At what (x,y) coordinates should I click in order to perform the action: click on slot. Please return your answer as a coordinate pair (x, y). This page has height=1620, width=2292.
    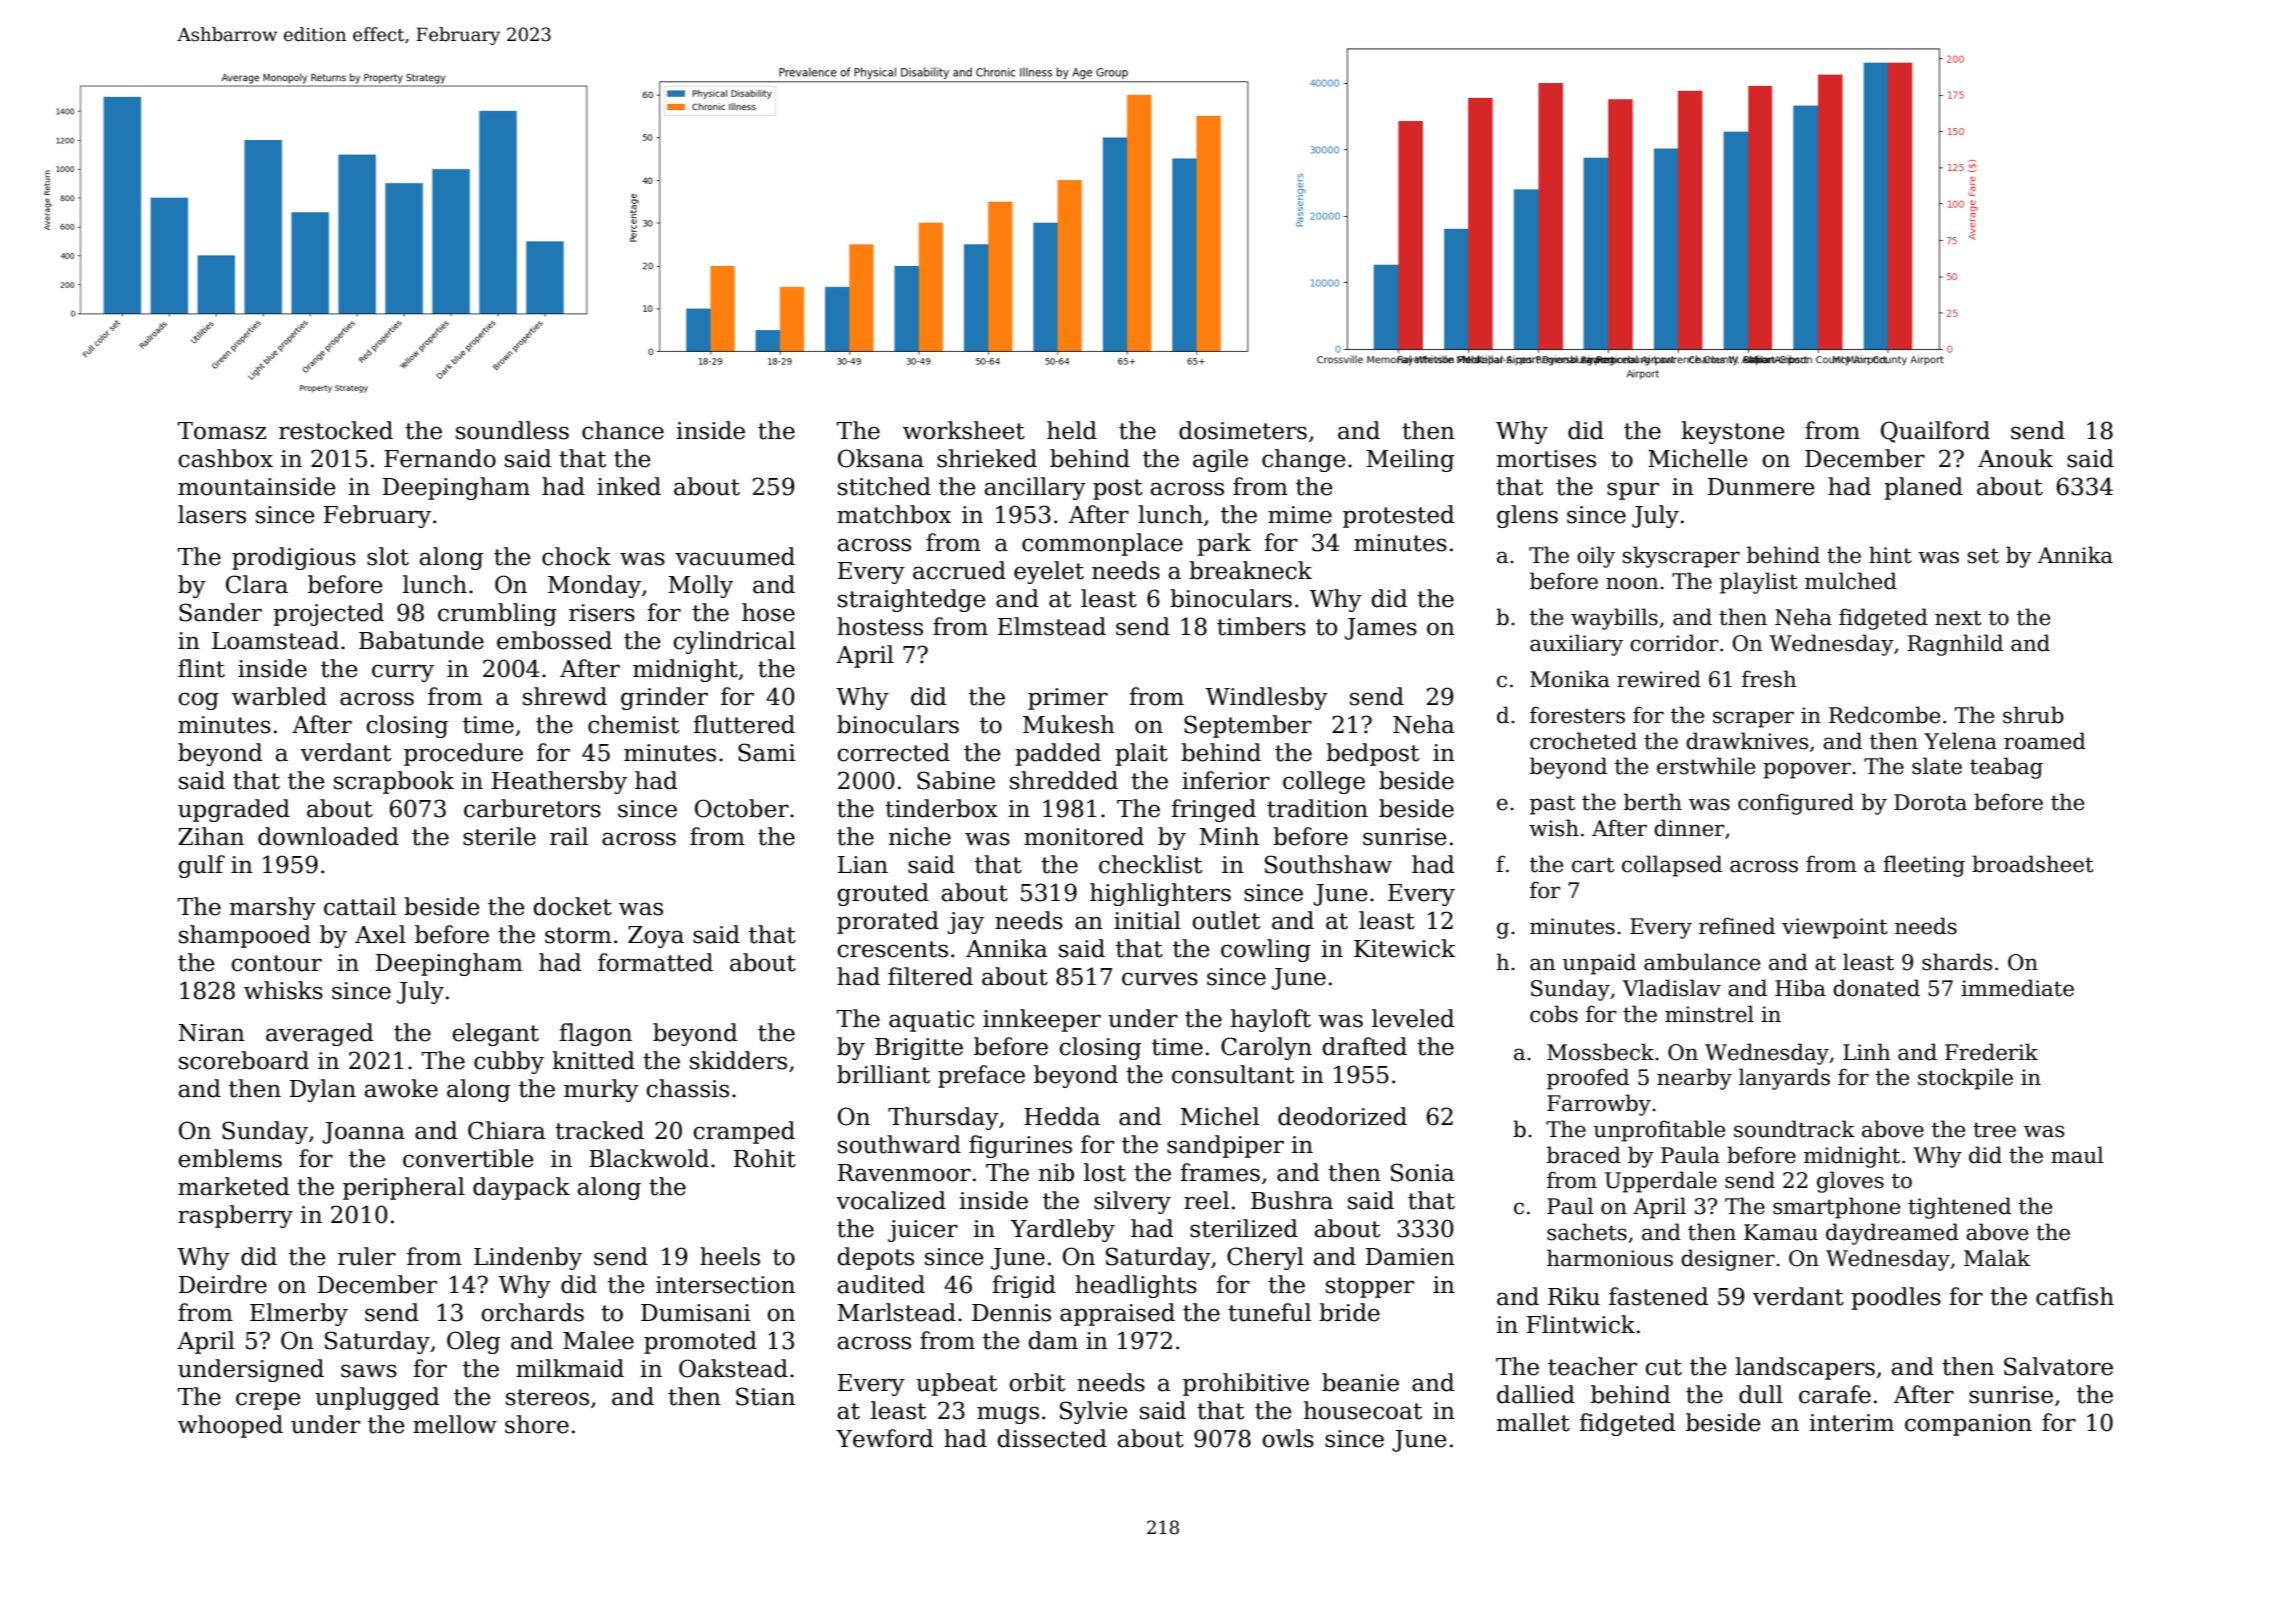
    Looking at the image, I should click on (388, 556).
